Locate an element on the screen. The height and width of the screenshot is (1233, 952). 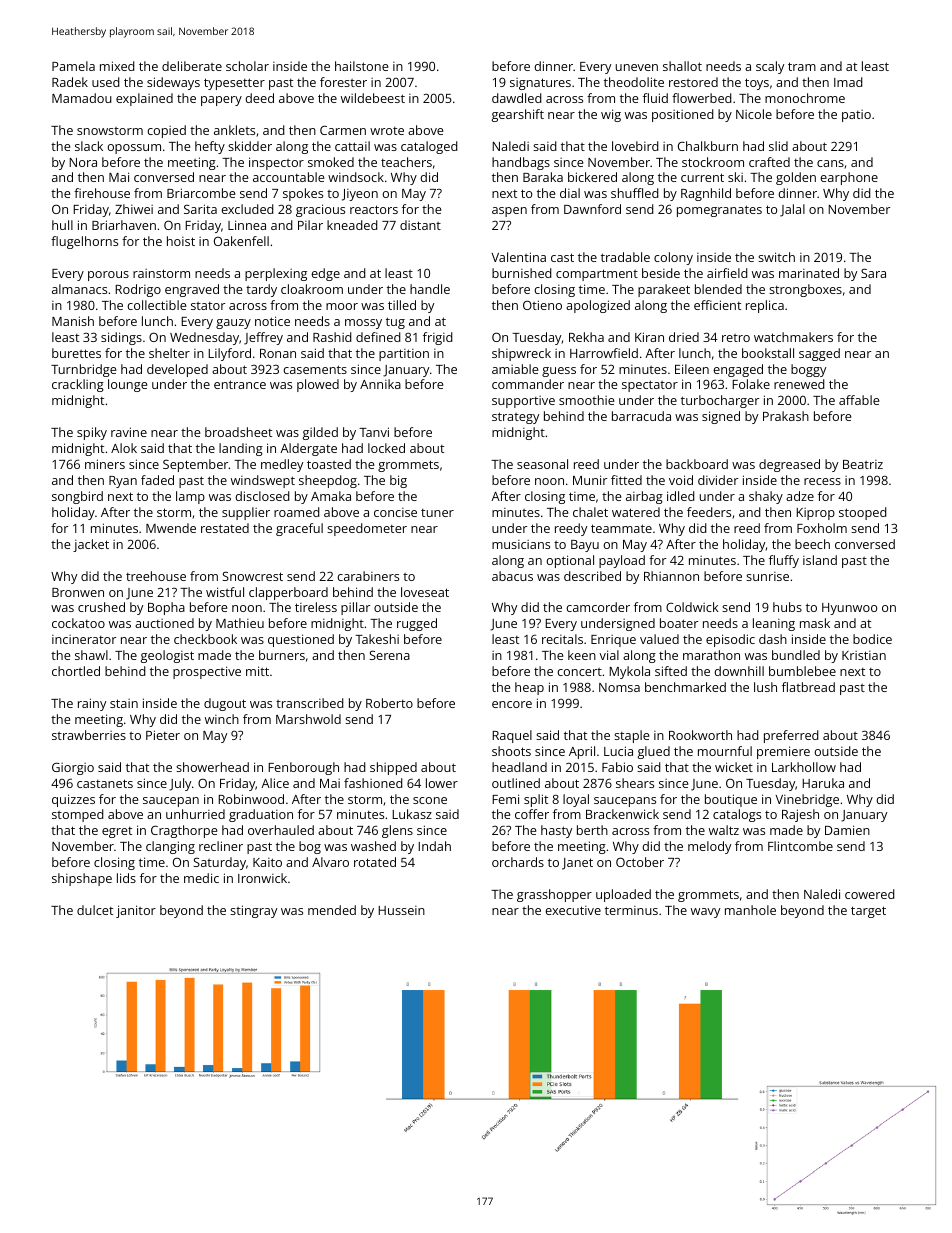
egret is located at coordinates (117, 832).
